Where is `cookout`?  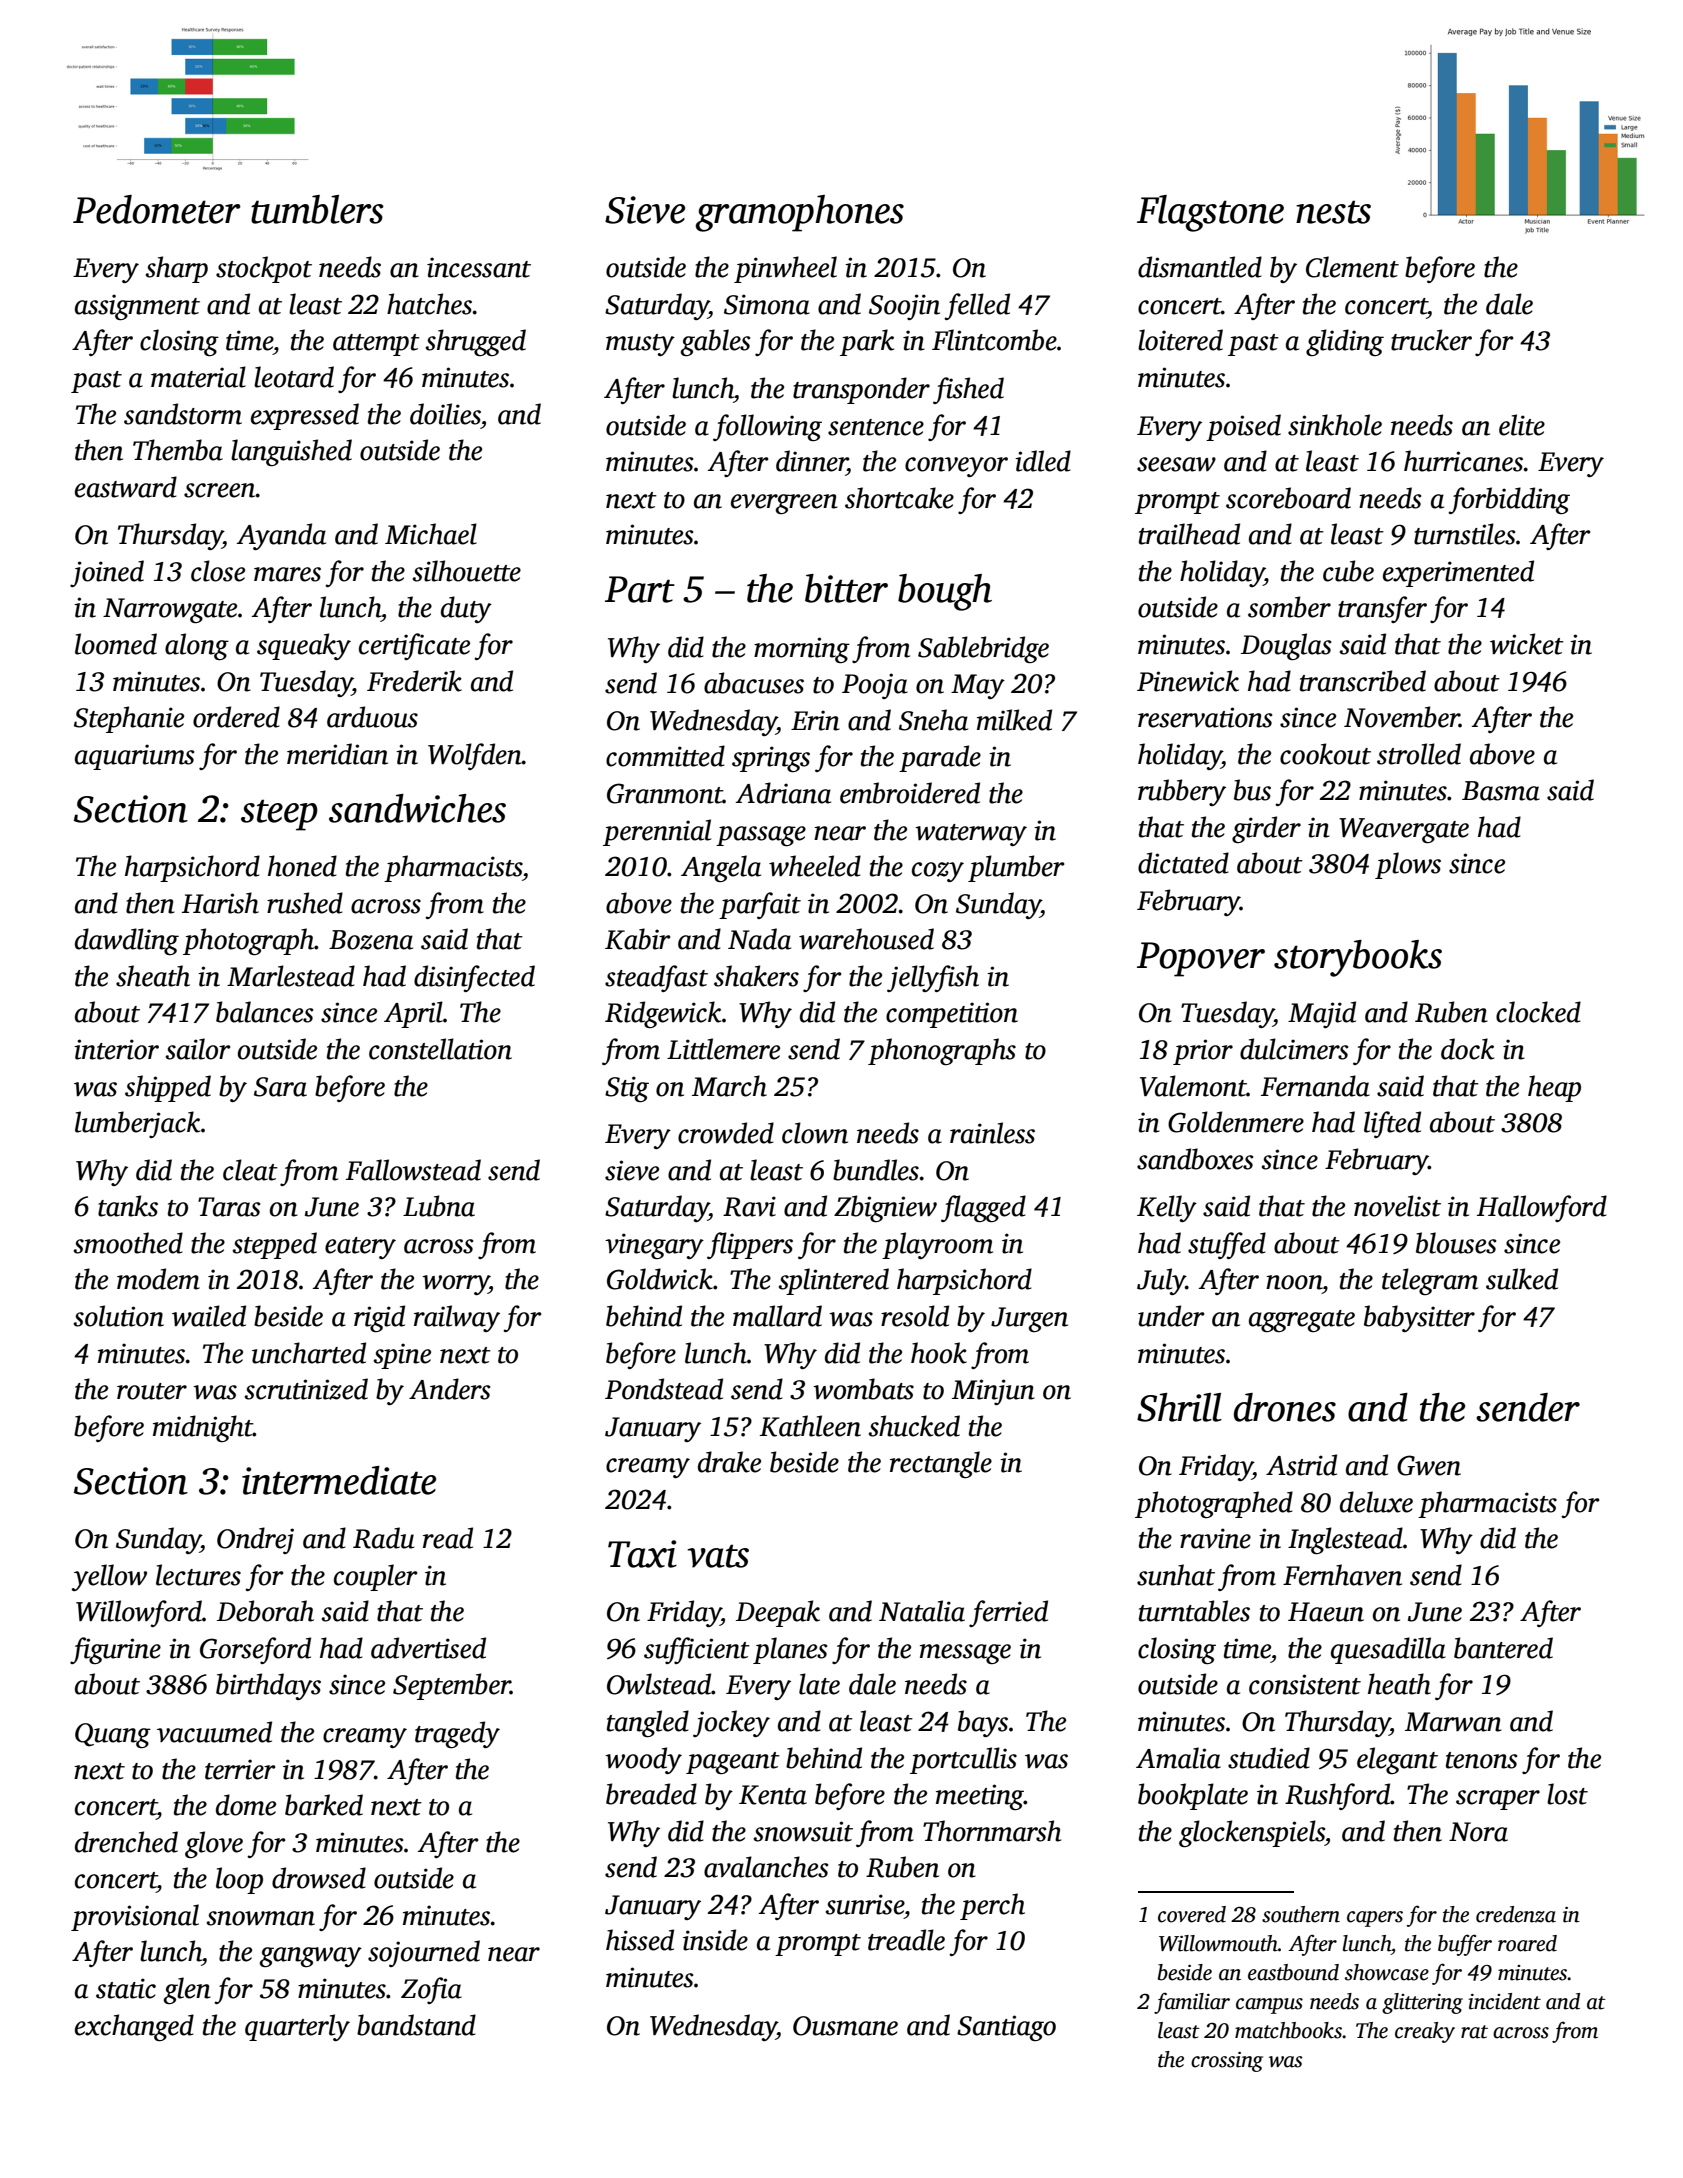
cookout is located at coordinates (1325, 754).
